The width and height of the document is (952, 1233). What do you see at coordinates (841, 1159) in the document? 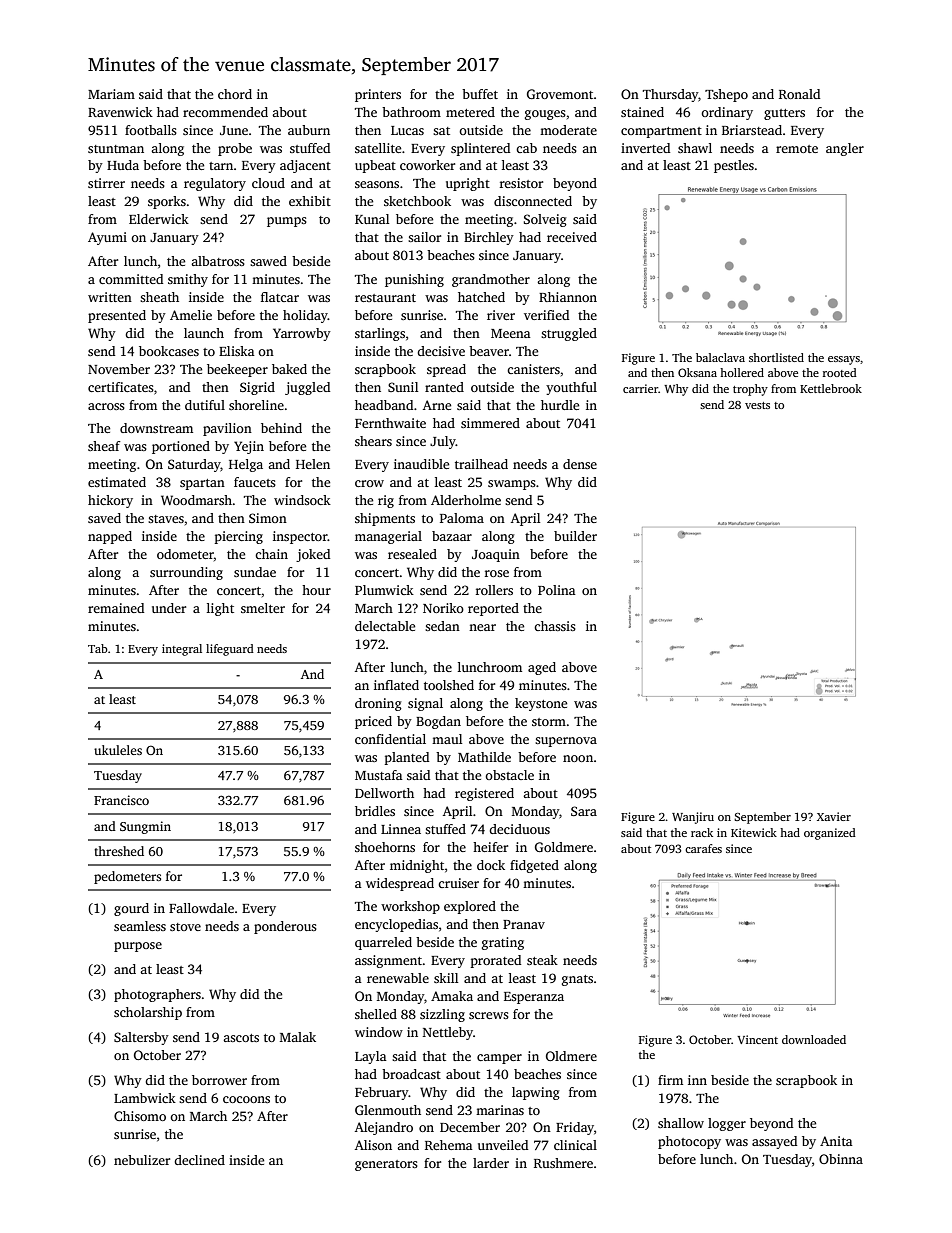
I see `Obinna` at bounding box center [841, 1159].
